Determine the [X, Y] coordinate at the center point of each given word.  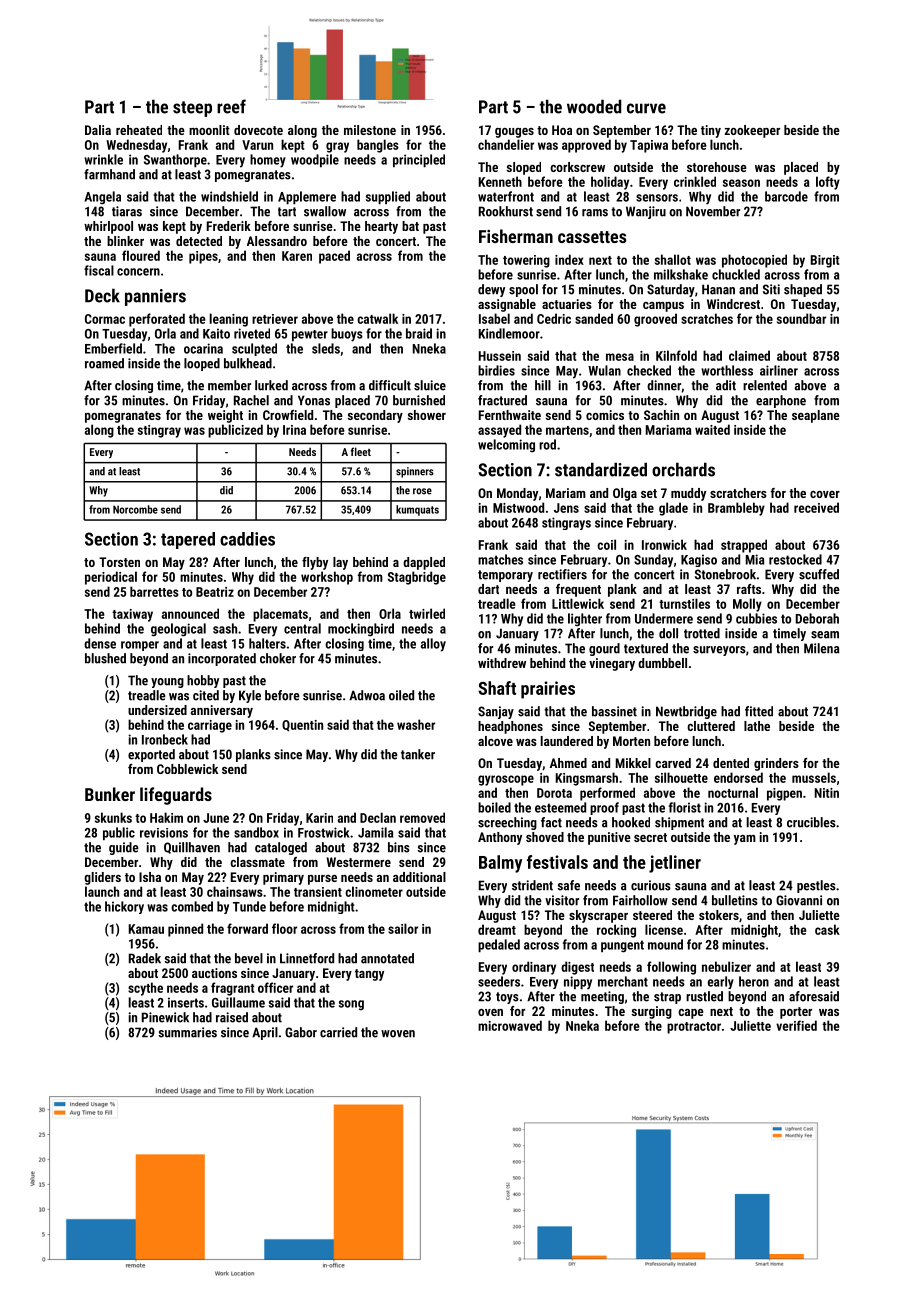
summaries [187, 1032]
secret [650, 837]
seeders [499, 981]
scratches [707, 318]
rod [547, 444]
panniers [155, 297]
